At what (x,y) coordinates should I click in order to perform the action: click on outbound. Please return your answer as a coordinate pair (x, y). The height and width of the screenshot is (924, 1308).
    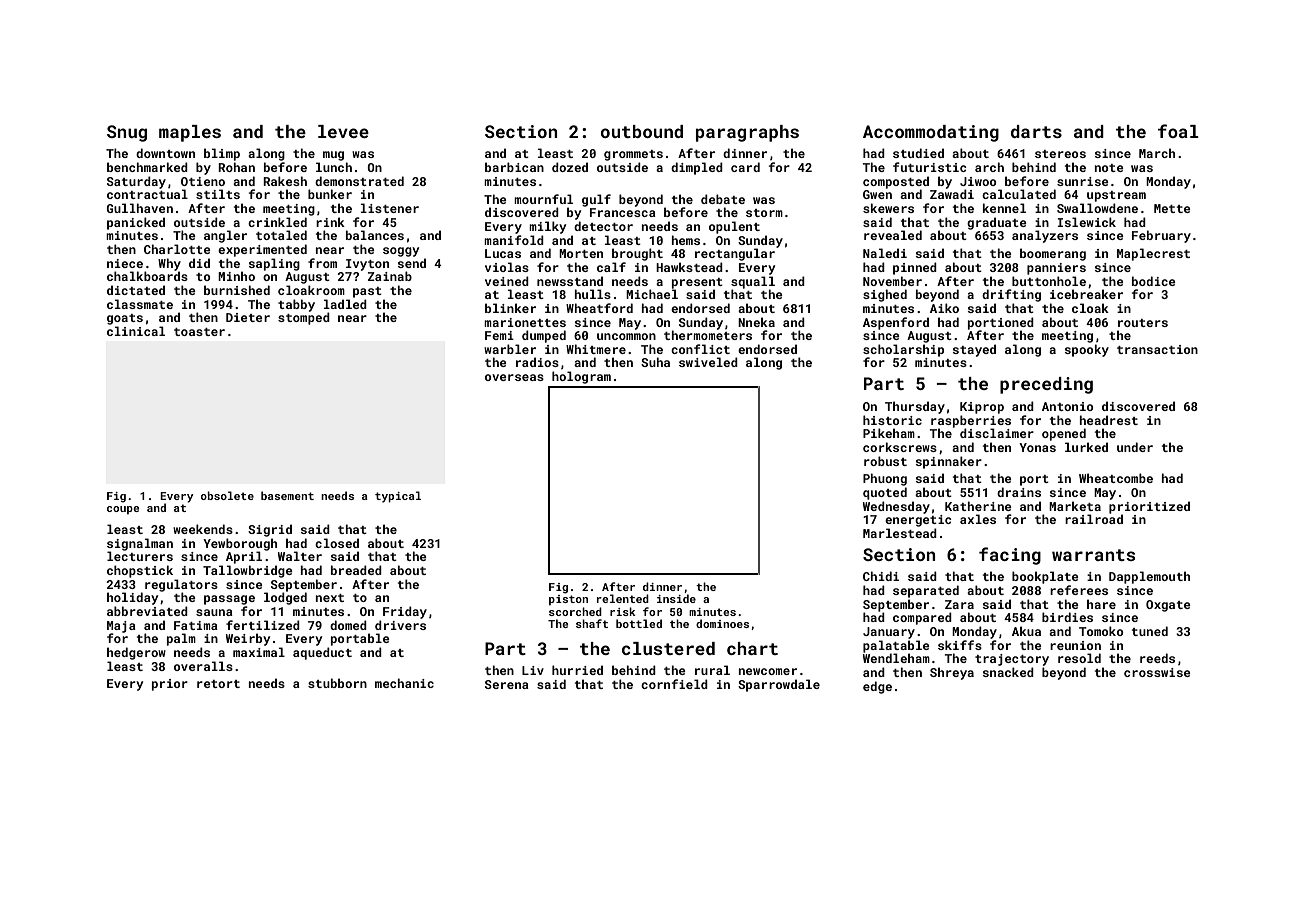
    Looking at the image, I should click on (642, 131).
